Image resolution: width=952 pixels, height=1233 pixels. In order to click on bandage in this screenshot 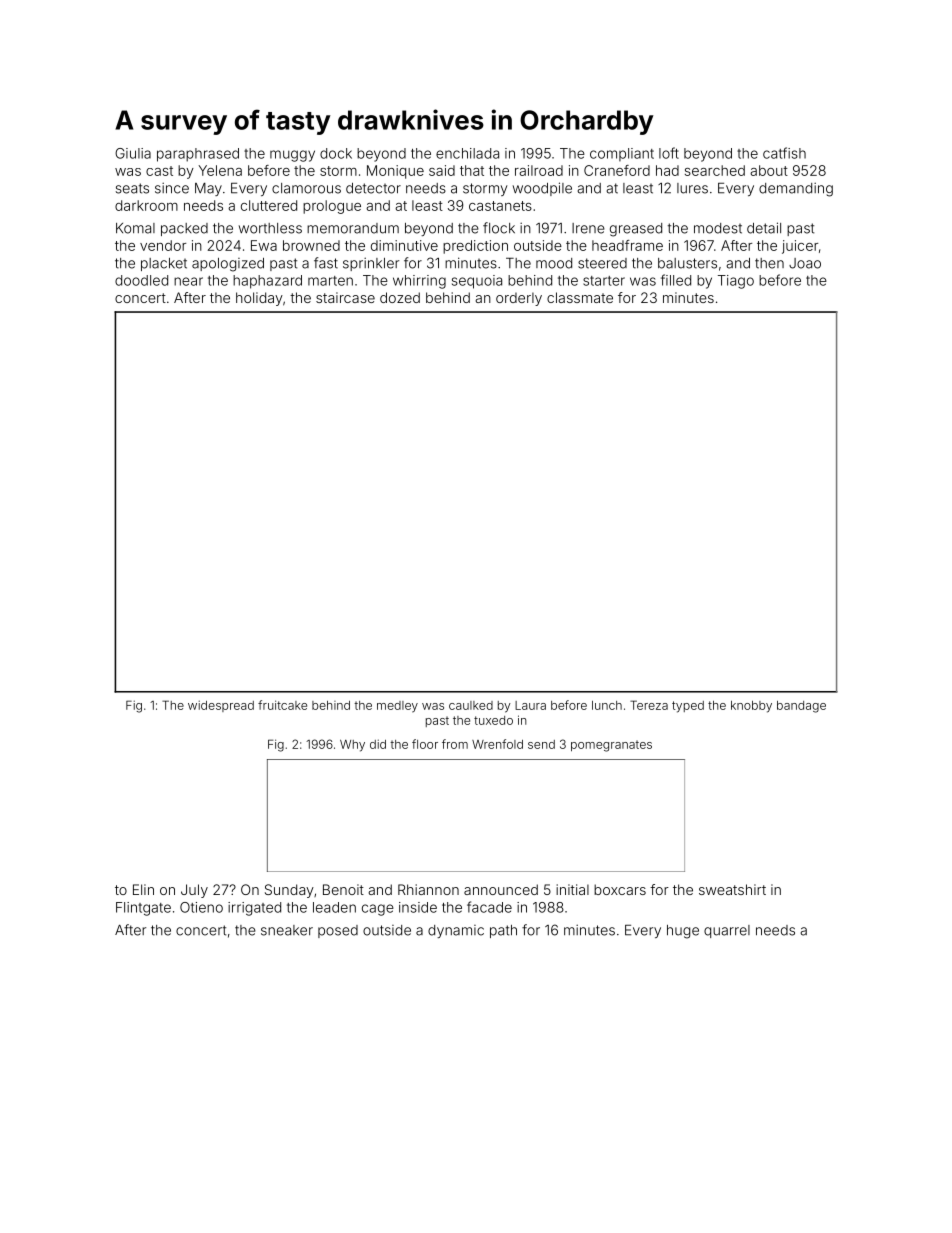, I will do `click(801, 707)`.
